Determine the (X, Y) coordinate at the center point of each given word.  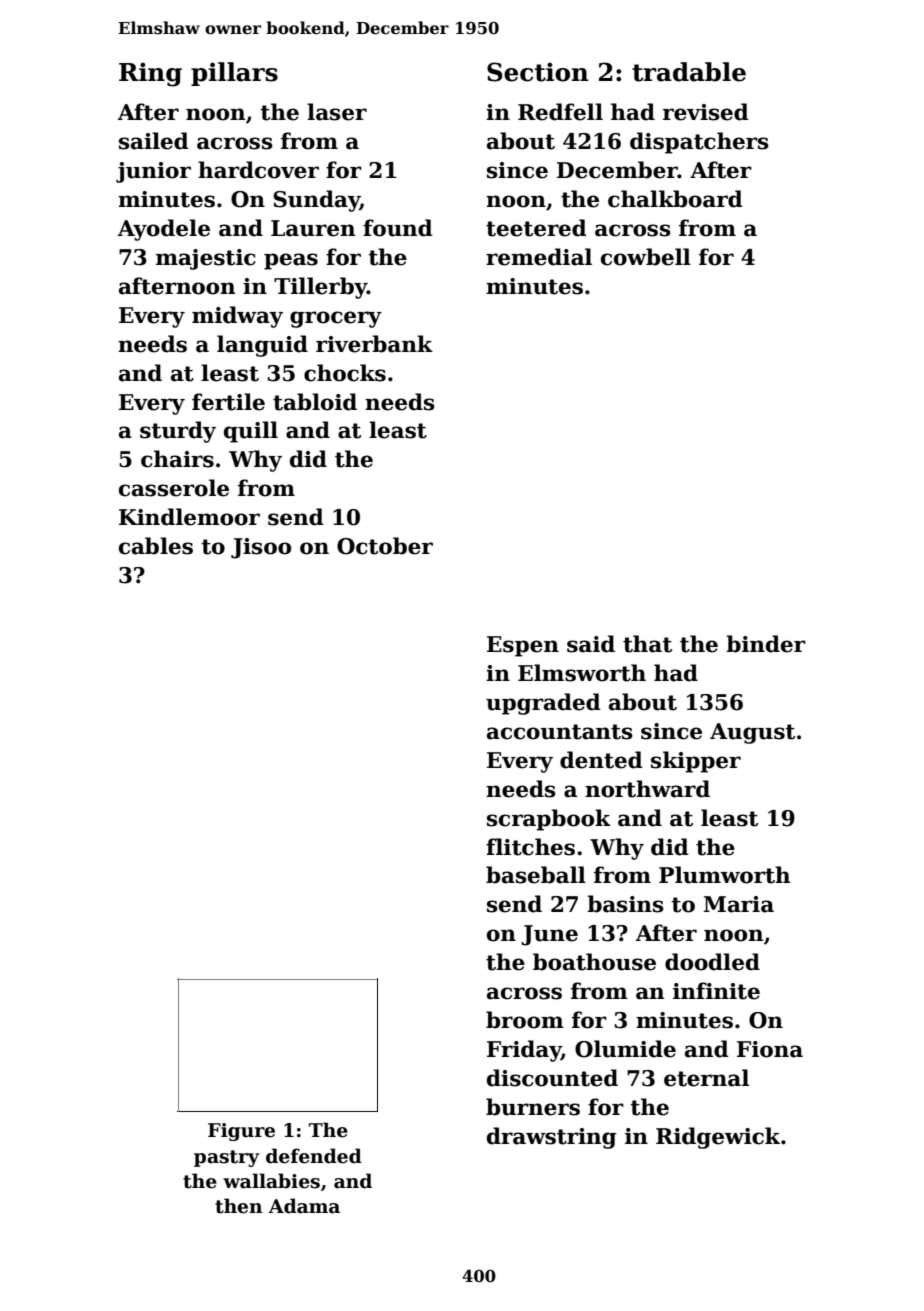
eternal (706, 1078)
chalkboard (675, 199)
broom (525, 1020)
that (647, 644)
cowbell (646, 257)
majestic (206, 259)
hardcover (258, 170)
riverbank (374, 344)
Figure (241, 1132)
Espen (523, 646)
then (239, 1206)
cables (156, 546)
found (398, 228)
